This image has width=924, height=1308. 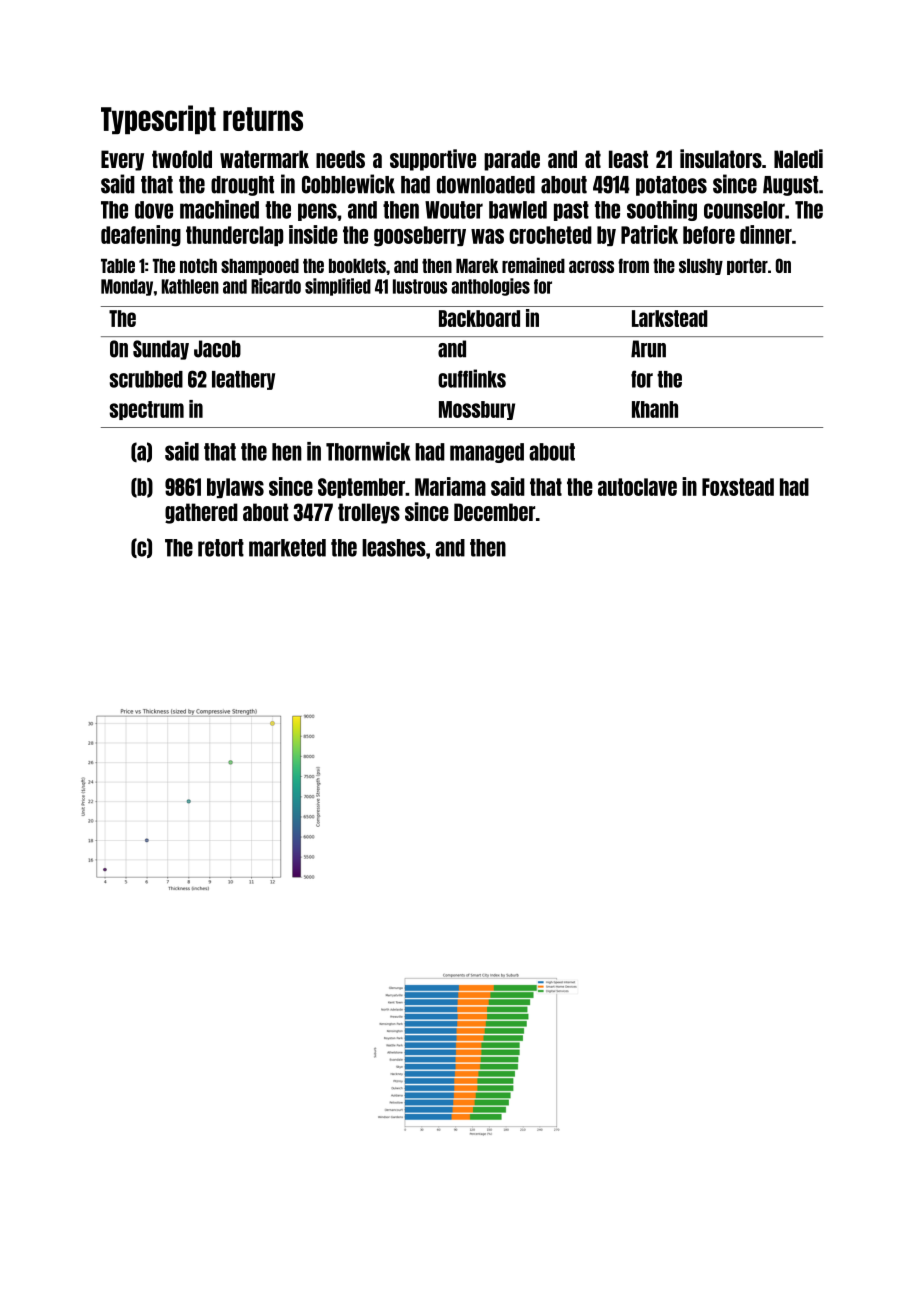 What do you see at coordinates (420, 286) in the image?
I see `lustrous` at bounding box center [420, 286].
